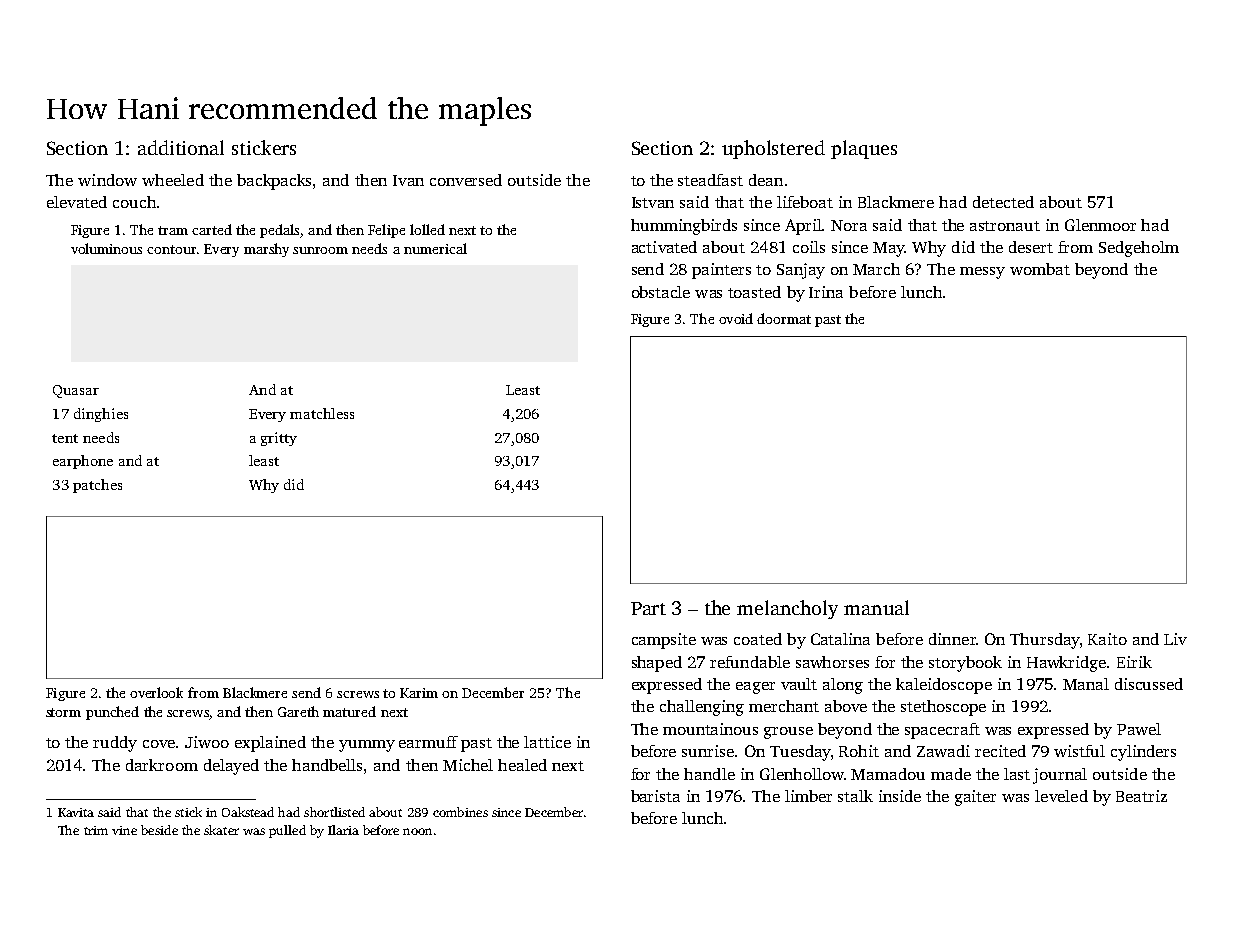 This image has width=1233, height=952. Describe the element at coordinates (417, 831) in the image. I see `noon` at that location.
